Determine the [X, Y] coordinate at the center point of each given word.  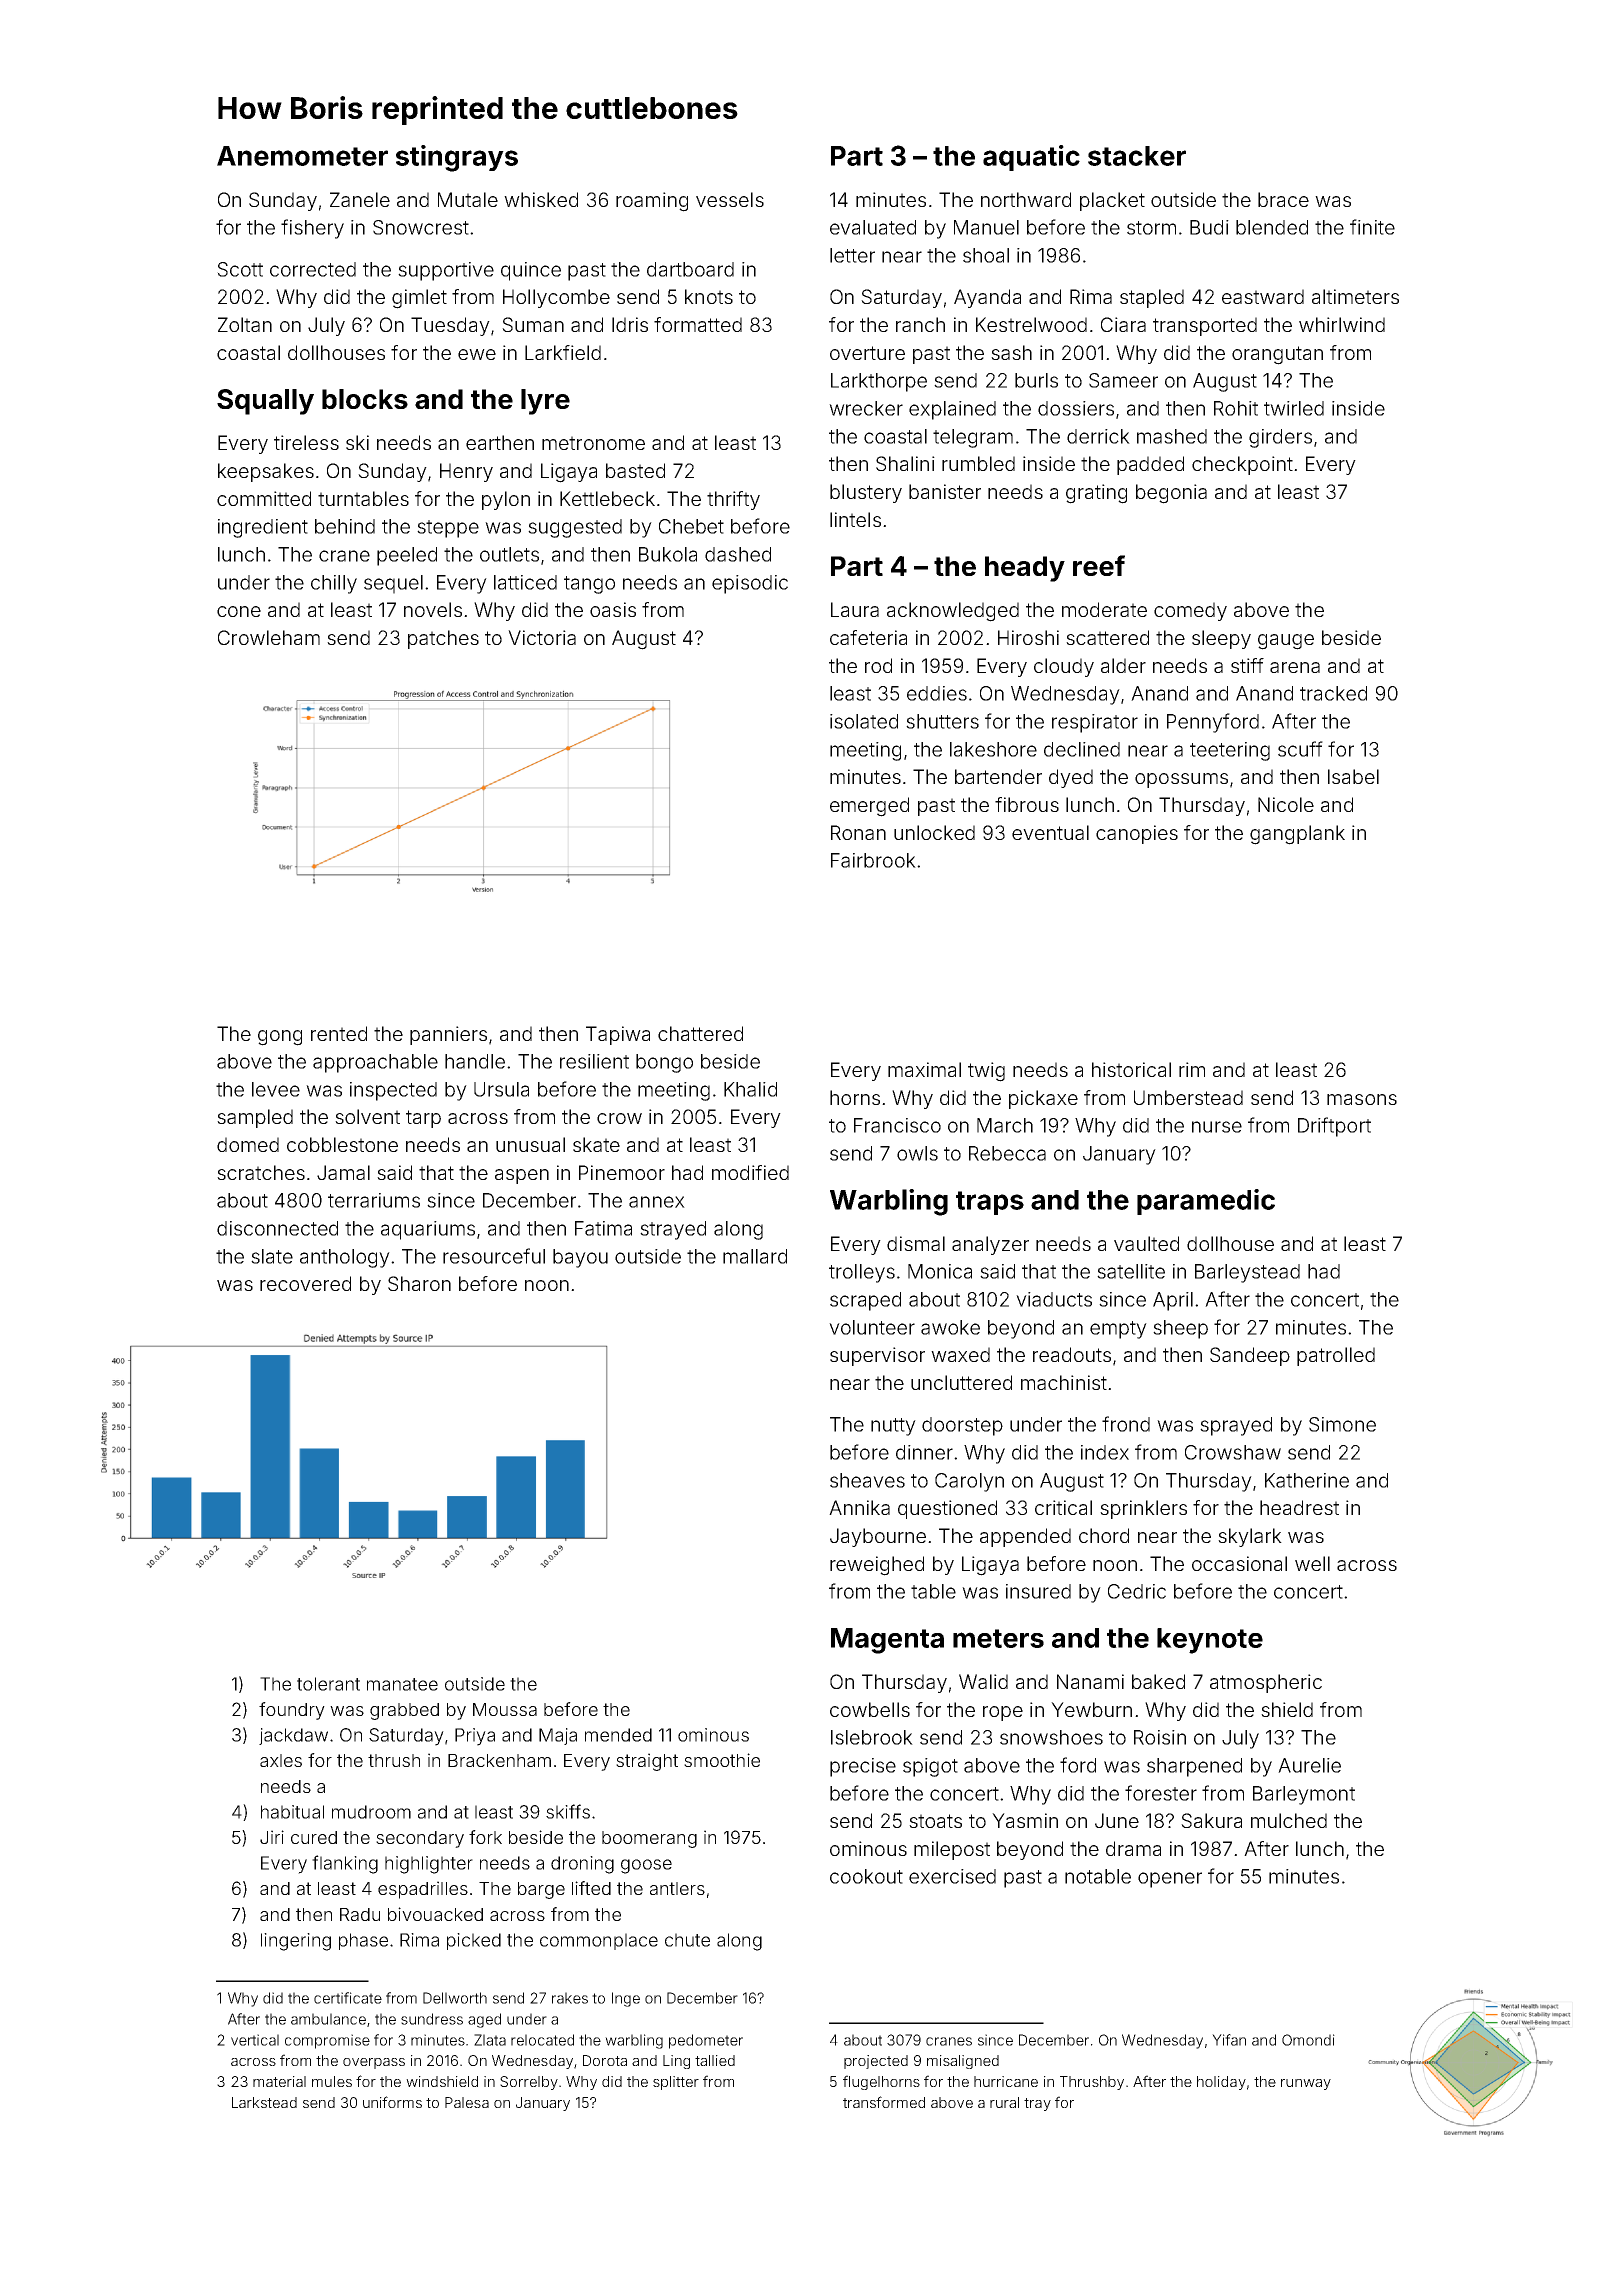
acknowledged [953, 612]
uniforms [392, 2102]
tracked [1333, 693]
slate [272, 1256]
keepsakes [266, 472]
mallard [755, 1256]
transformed [884, 2102]
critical [1063, 1507]
